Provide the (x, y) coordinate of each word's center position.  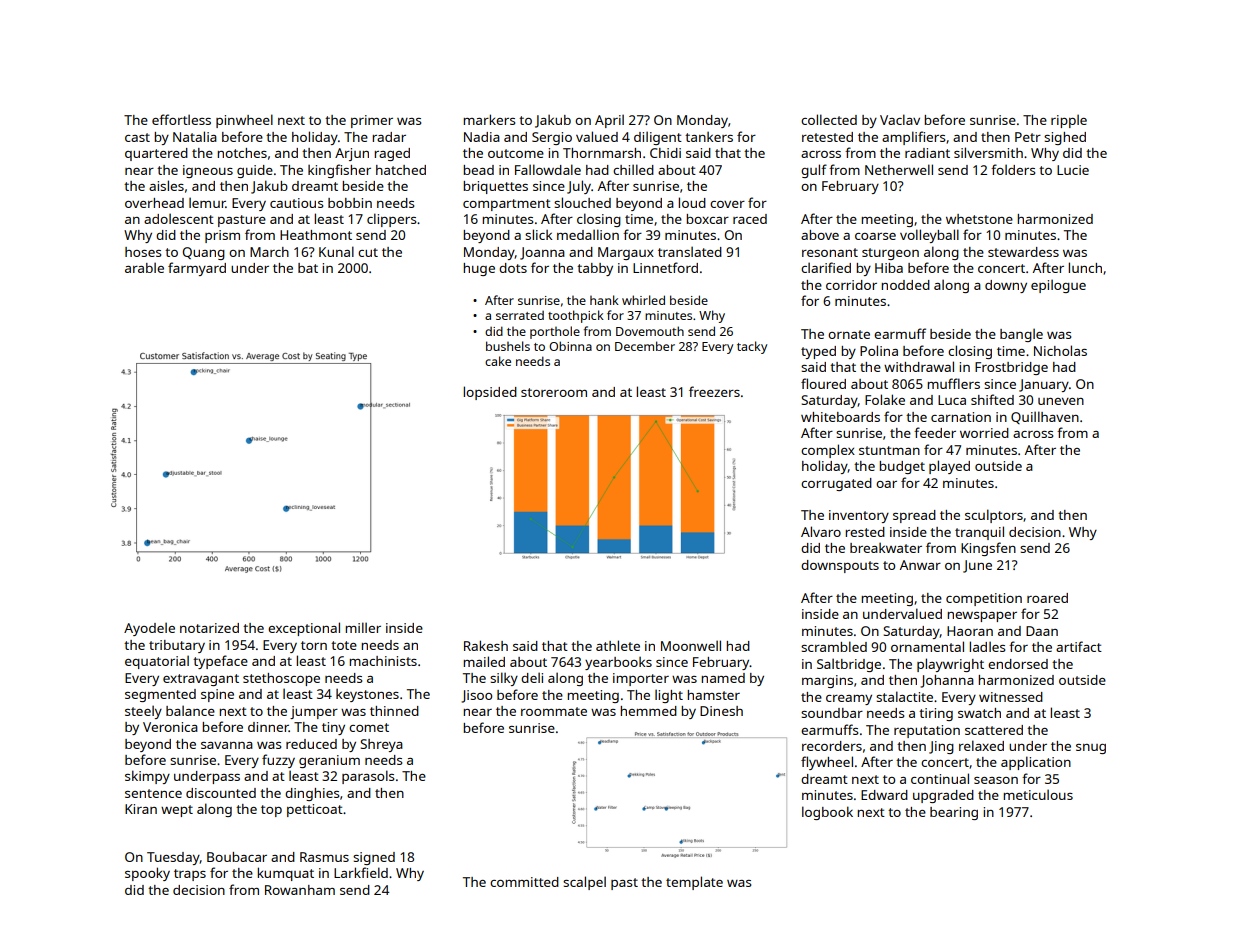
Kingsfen (988, 549)
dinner (268, 727)
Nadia (482, 137)
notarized (209, 628)
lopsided (490, 393)
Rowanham (300, 890)
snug (1091, 749)
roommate (554, 711)
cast (137, 137)
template (694, 883)
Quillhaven (1045, 417)
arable (144, 267)
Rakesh (486, 645)
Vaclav (900, 119)
